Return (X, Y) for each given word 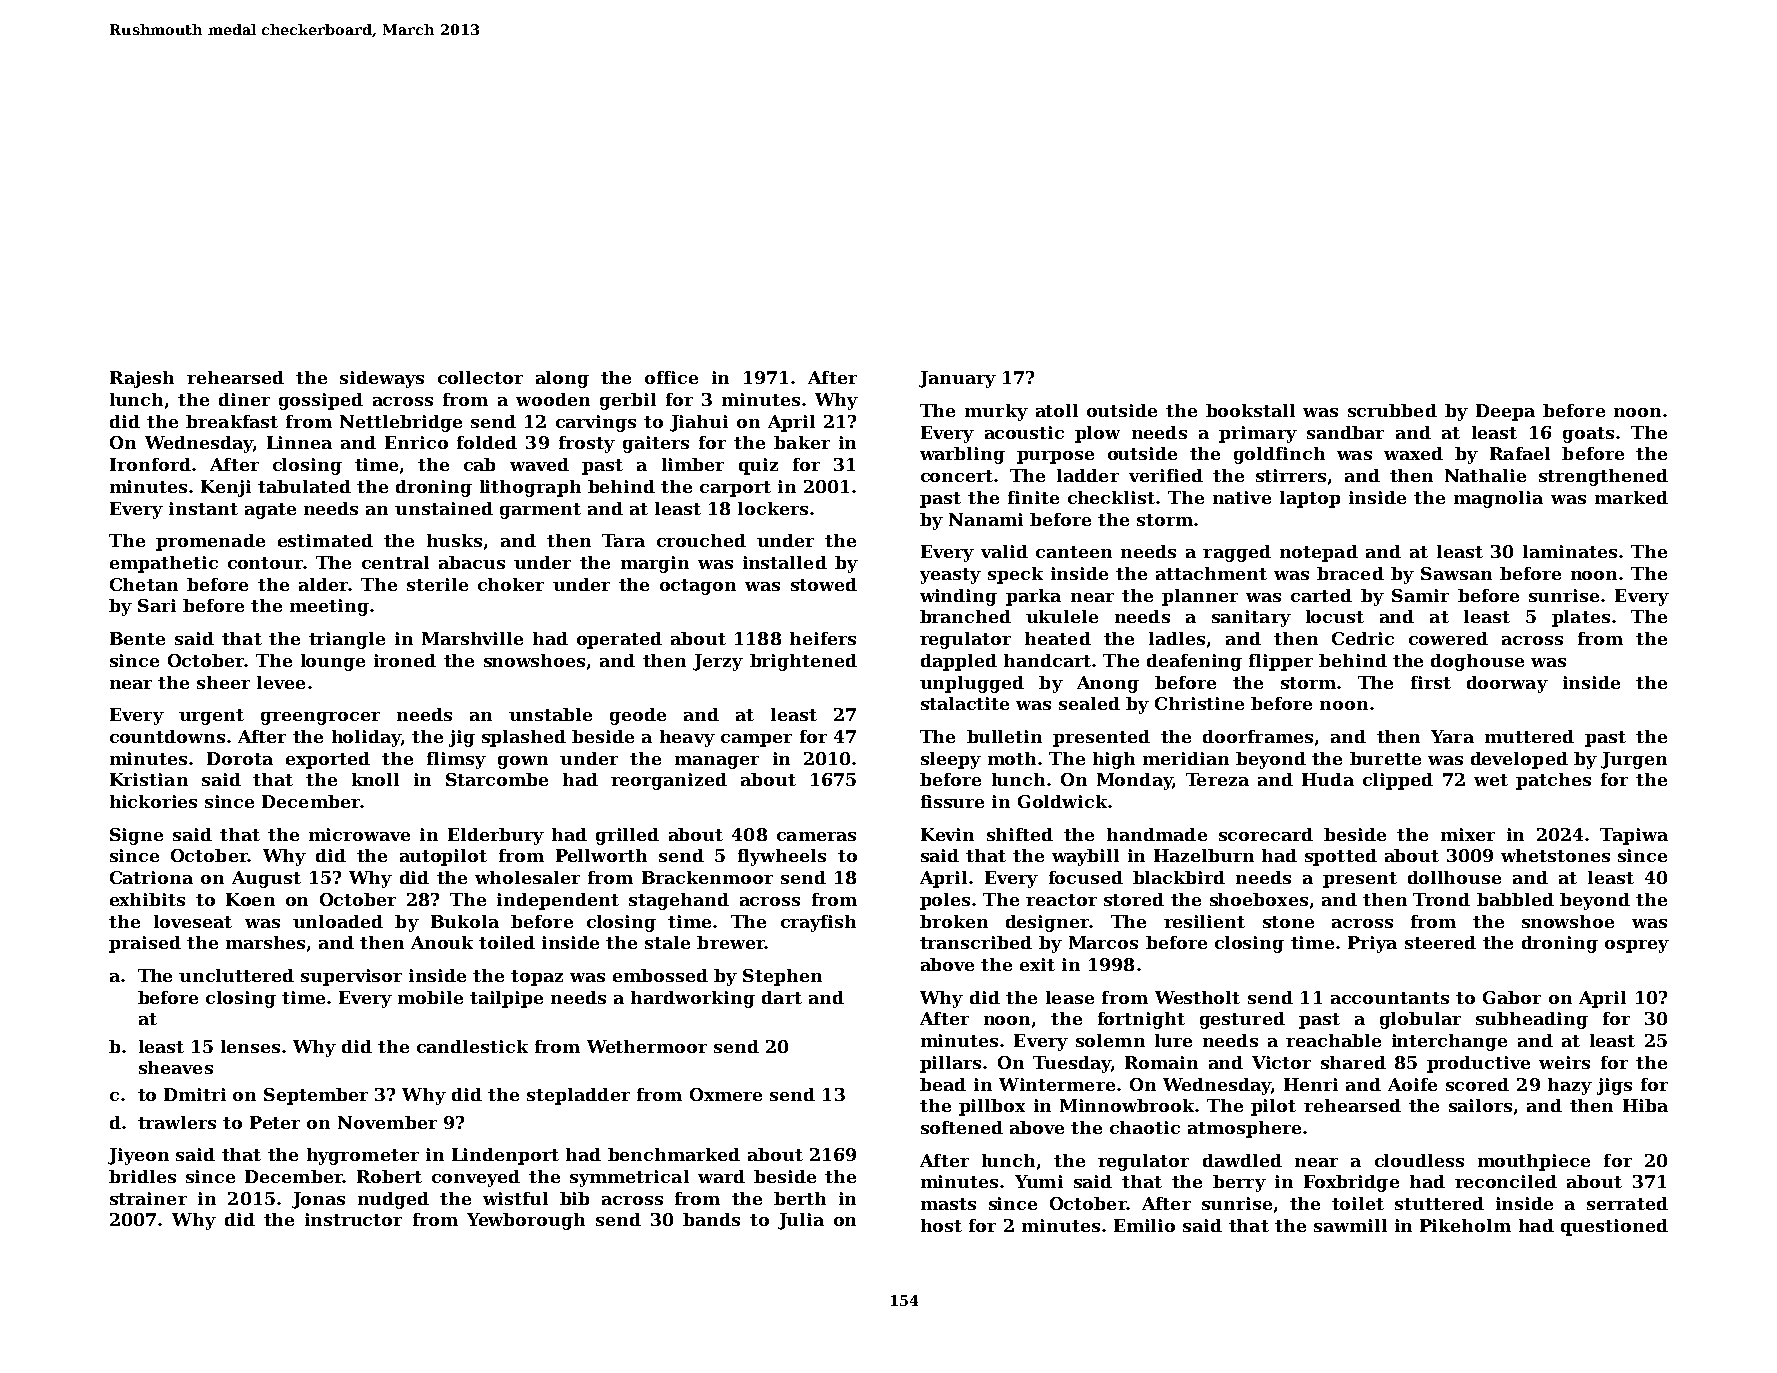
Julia (801, 1221)
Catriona (151, 877)
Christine (1199, 703)
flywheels (782, 857)
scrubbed (1392, 410)
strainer (148, 1198)
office (671, 377)
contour (265, 563)
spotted (1341, 857)
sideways (382, 379)
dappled (959, 662)
